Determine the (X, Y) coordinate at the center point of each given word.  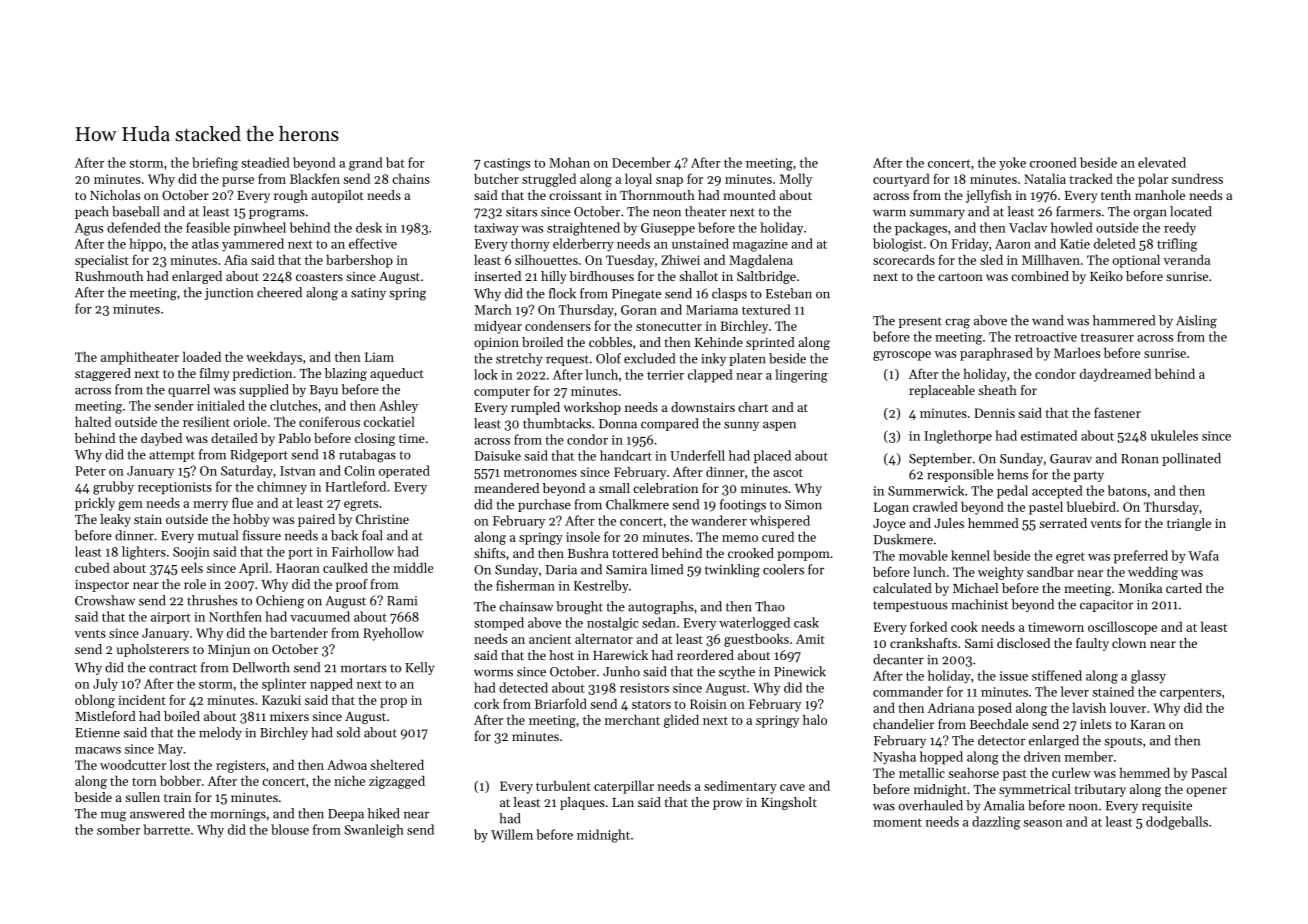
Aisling (1196, 322)
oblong (95, 701)
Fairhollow (363, 551)
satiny (368, 294)
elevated (1162, 162)
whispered (780, 522)
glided (681, 721)
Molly (796, 180)
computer (502, 393)
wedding (1153, 573)
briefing (215, 164)
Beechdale (999, 724)
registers (240, 766)
